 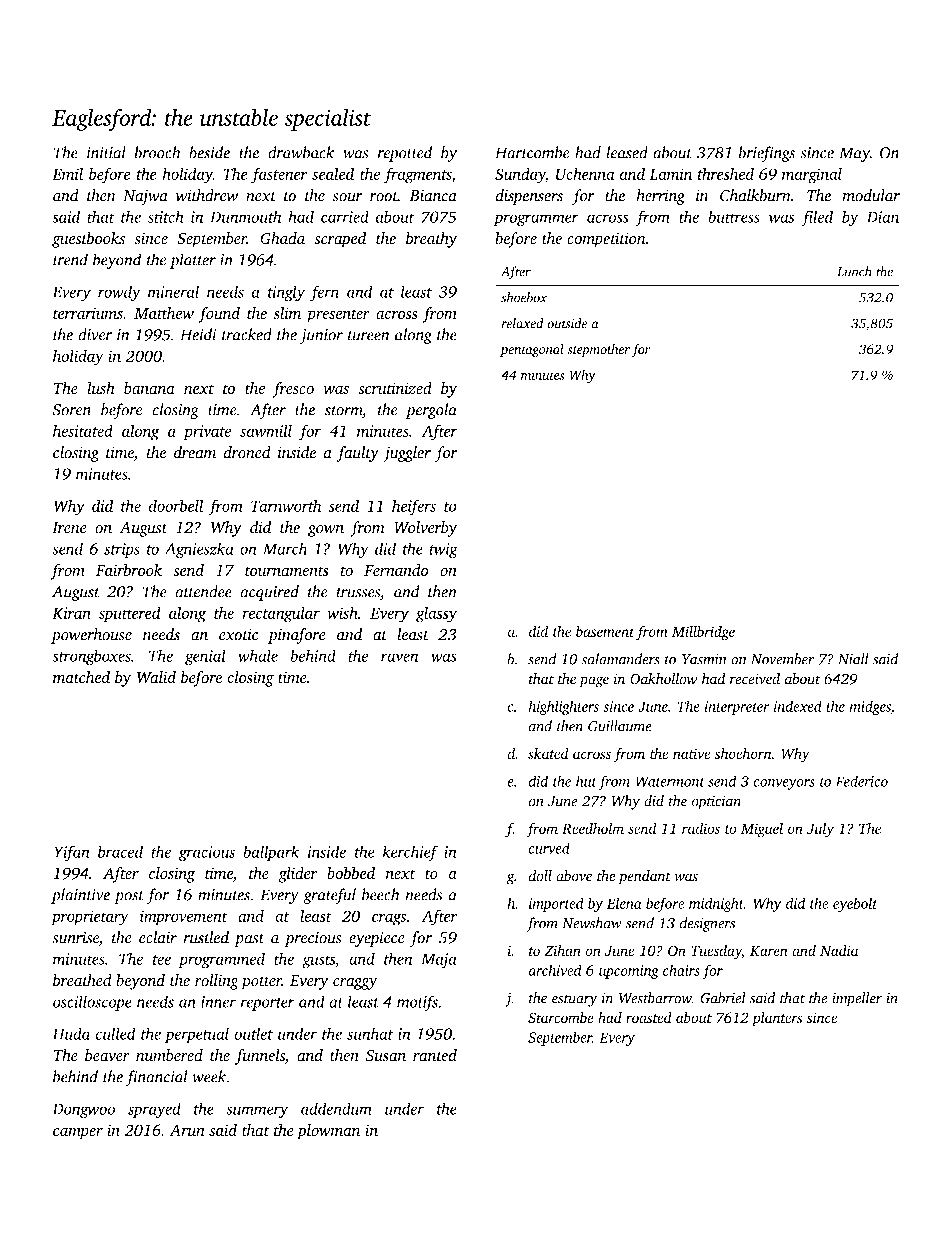 I want to click on skated, so click(x=548, y=753).
